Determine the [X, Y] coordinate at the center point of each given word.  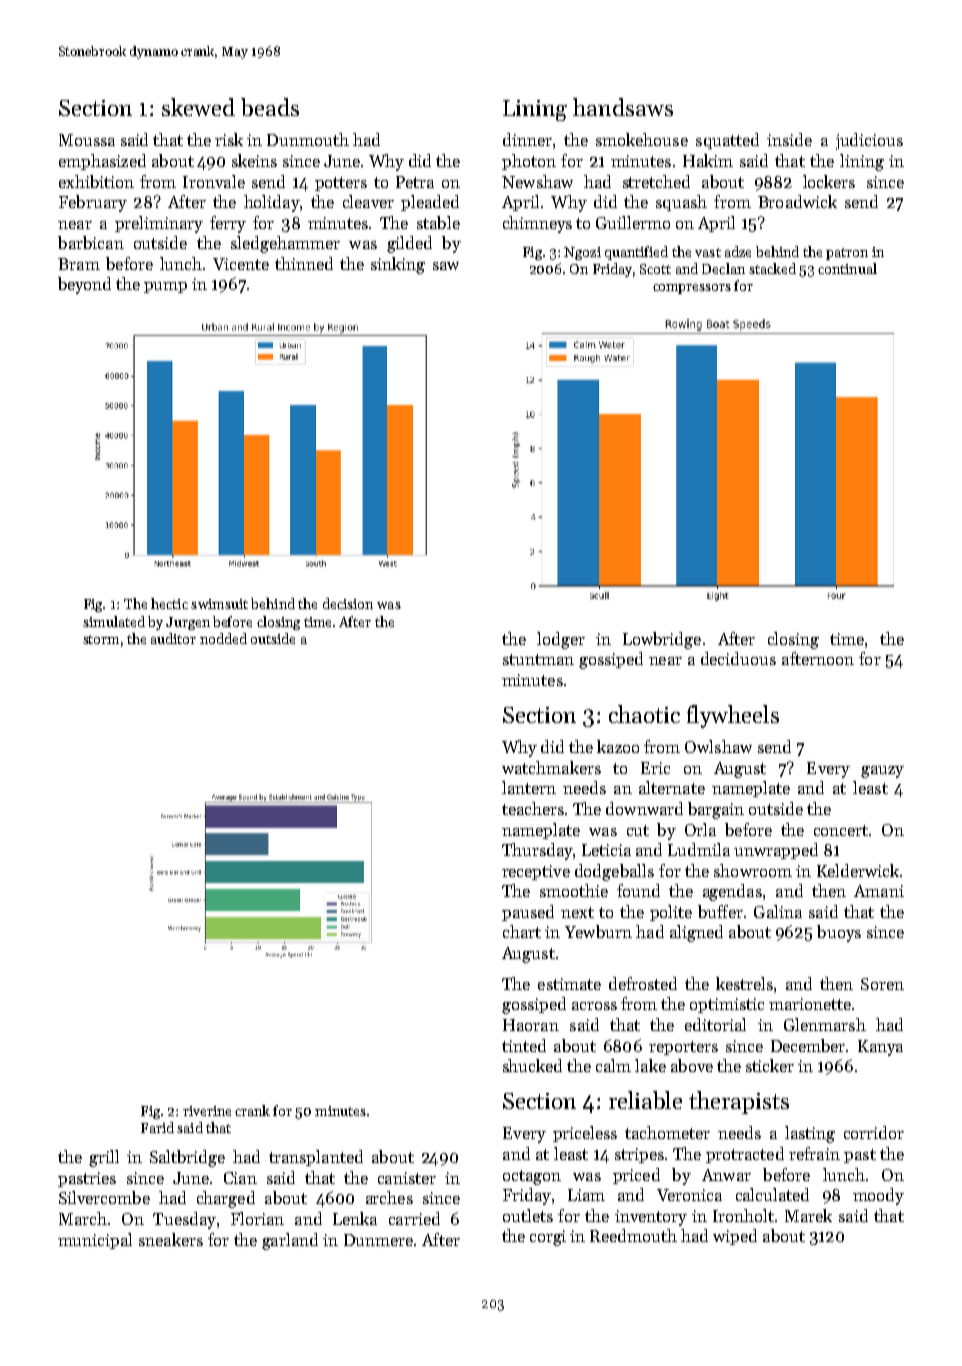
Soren [882, 984]
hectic [169, 603]
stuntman [538, 659]
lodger [561, 640]
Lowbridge [662, 640]
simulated [114, 621]
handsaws [623, 107]
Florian [257, 1218]
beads [270, 107]
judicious [869, 141]
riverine [207, 1111]
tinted [524, 1045]
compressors [692, 289]
